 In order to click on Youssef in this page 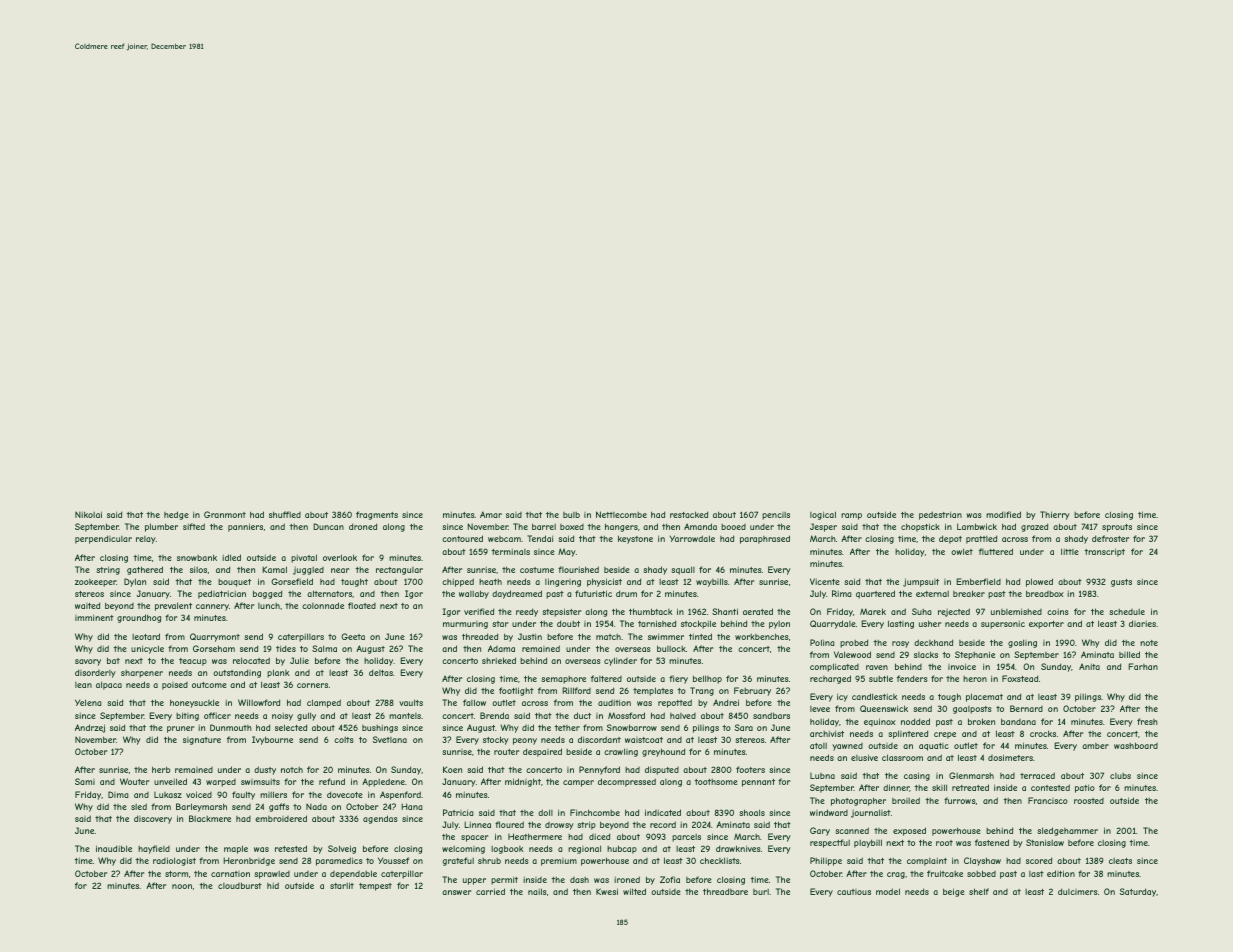, I will do `click(393, 860)`.
